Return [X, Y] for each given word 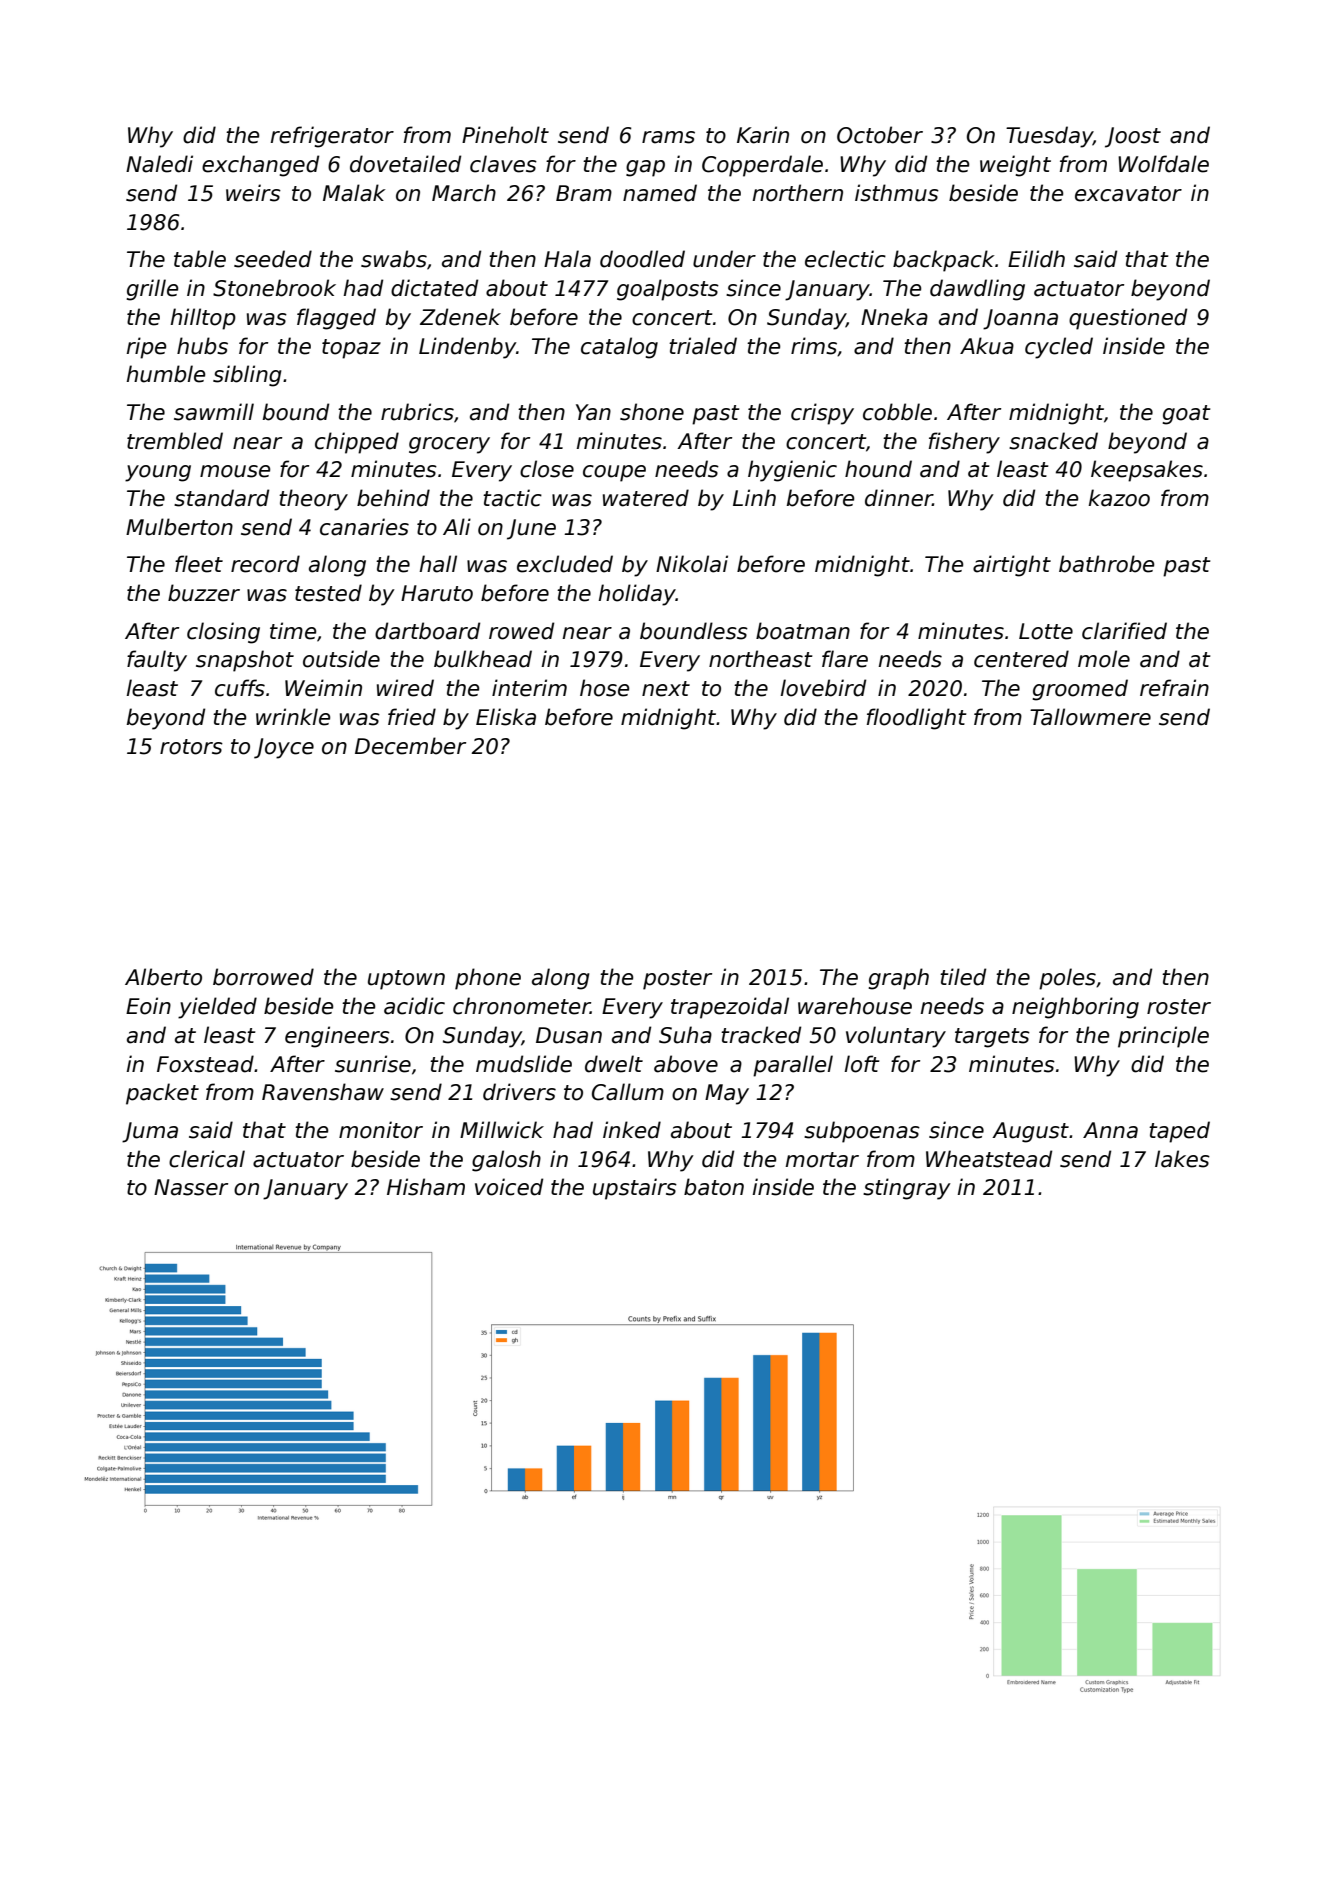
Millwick [502, 1130]
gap [645, 168]
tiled [963, 977]
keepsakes [1147, 471]
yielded [217, 1008]
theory [313, 500]
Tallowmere [1090, 717]
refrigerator [332, 137]
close [547, 469]
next [666, 689]
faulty [157, 661]
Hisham [426, 1187]
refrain [1174, 688]
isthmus [897, 193]
